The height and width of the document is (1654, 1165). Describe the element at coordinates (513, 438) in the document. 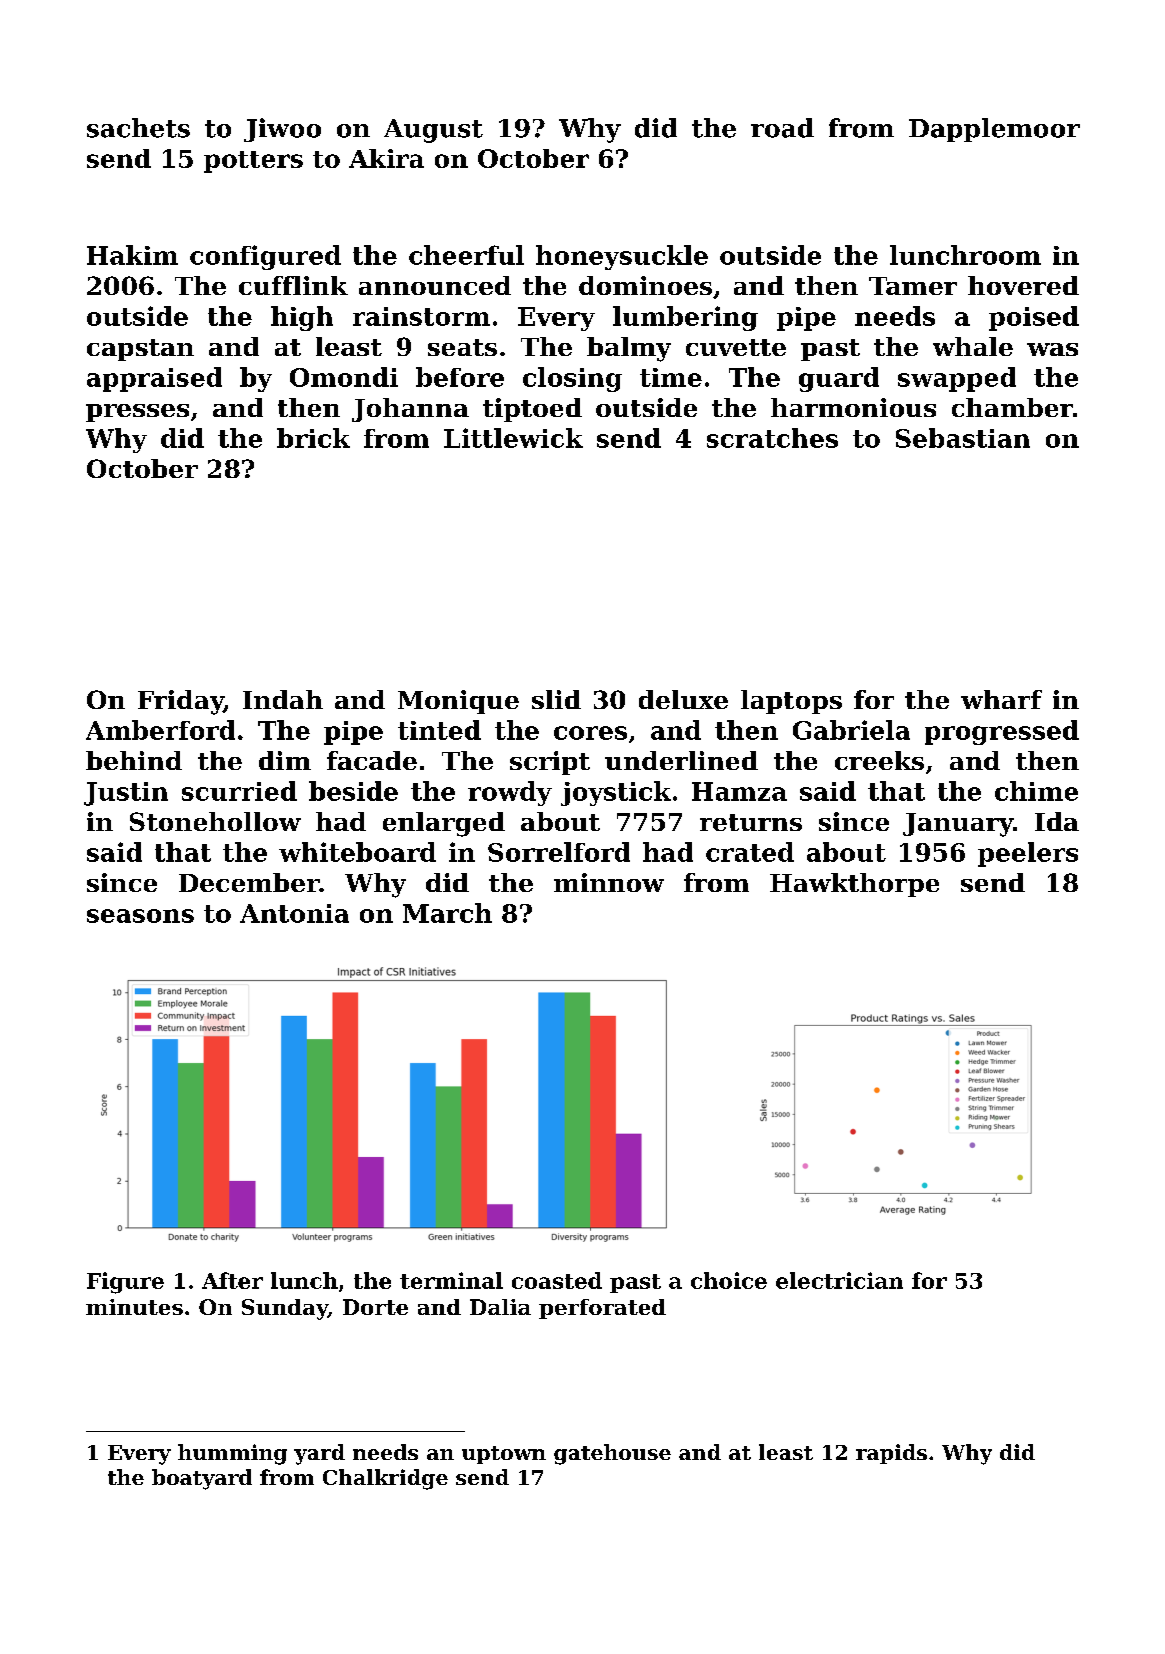

I see `Littlewick` at that location.
